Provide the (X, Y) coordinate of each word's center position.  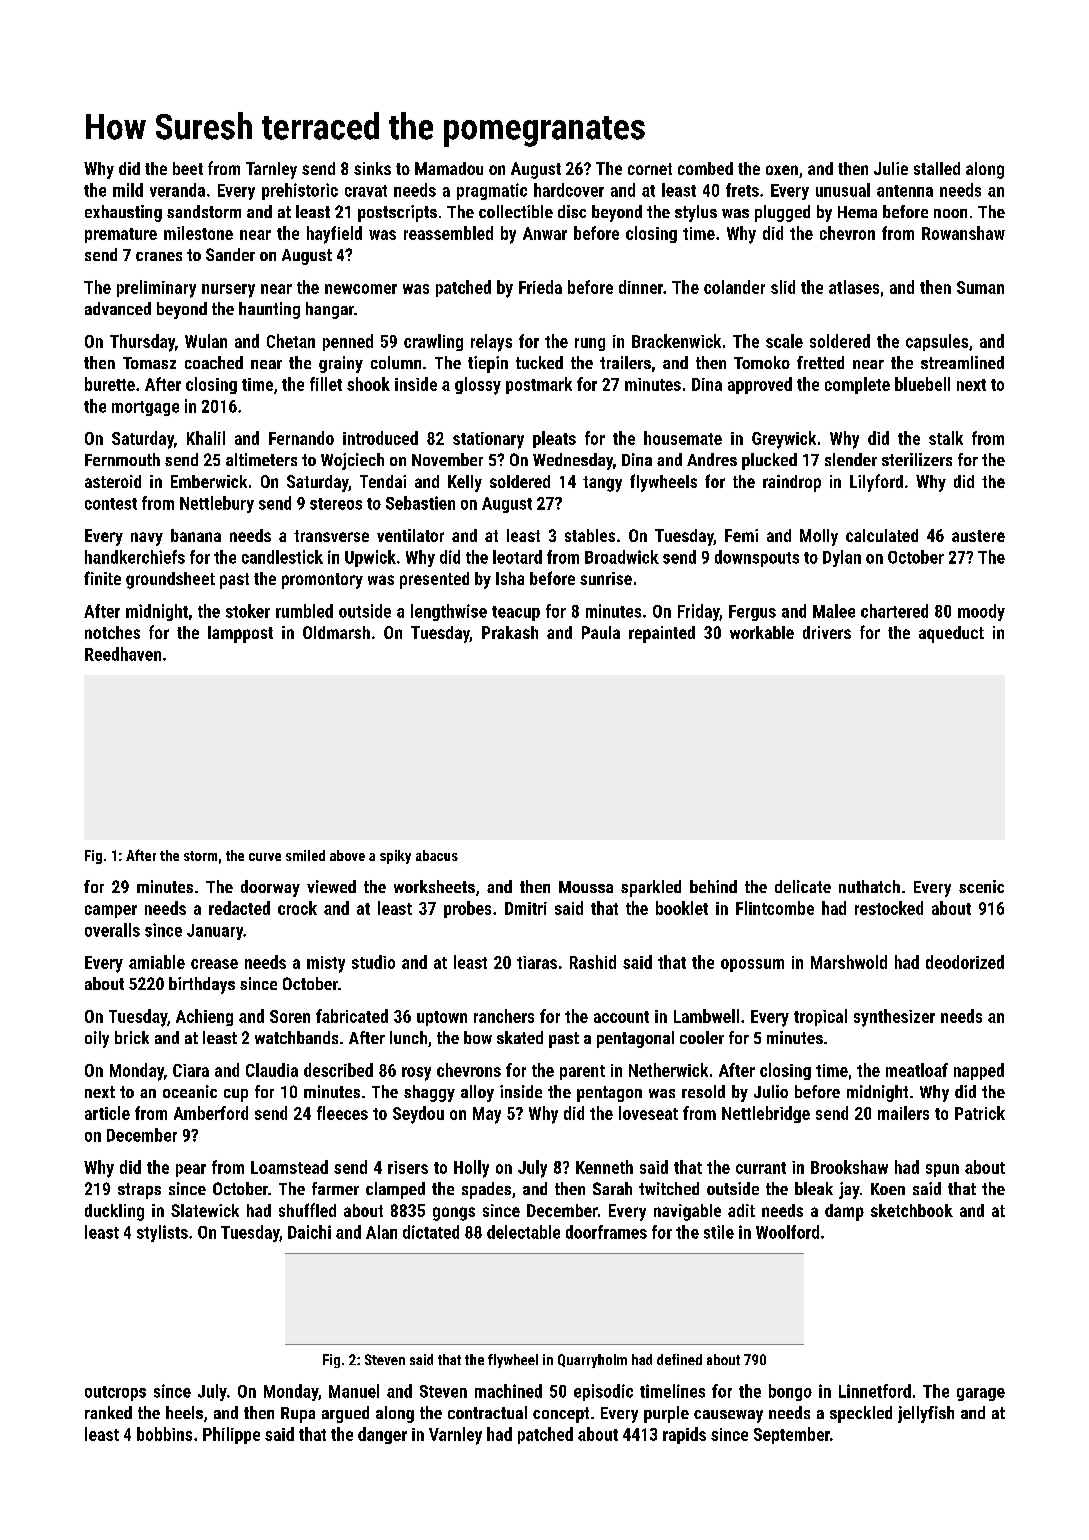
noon (950, 213)
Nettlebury (217, 504)
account (621, 1017)
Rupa (298, 1415)
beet (188, 168)
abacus (437, 855)
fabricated (352, 1016)
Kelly (465, 483)
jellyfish (926, 1414)
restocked (889, 908)
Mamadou (449, 168)
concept (561, 1415)
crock (297, 908)
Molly (819, 537)
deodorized (965, 962)
